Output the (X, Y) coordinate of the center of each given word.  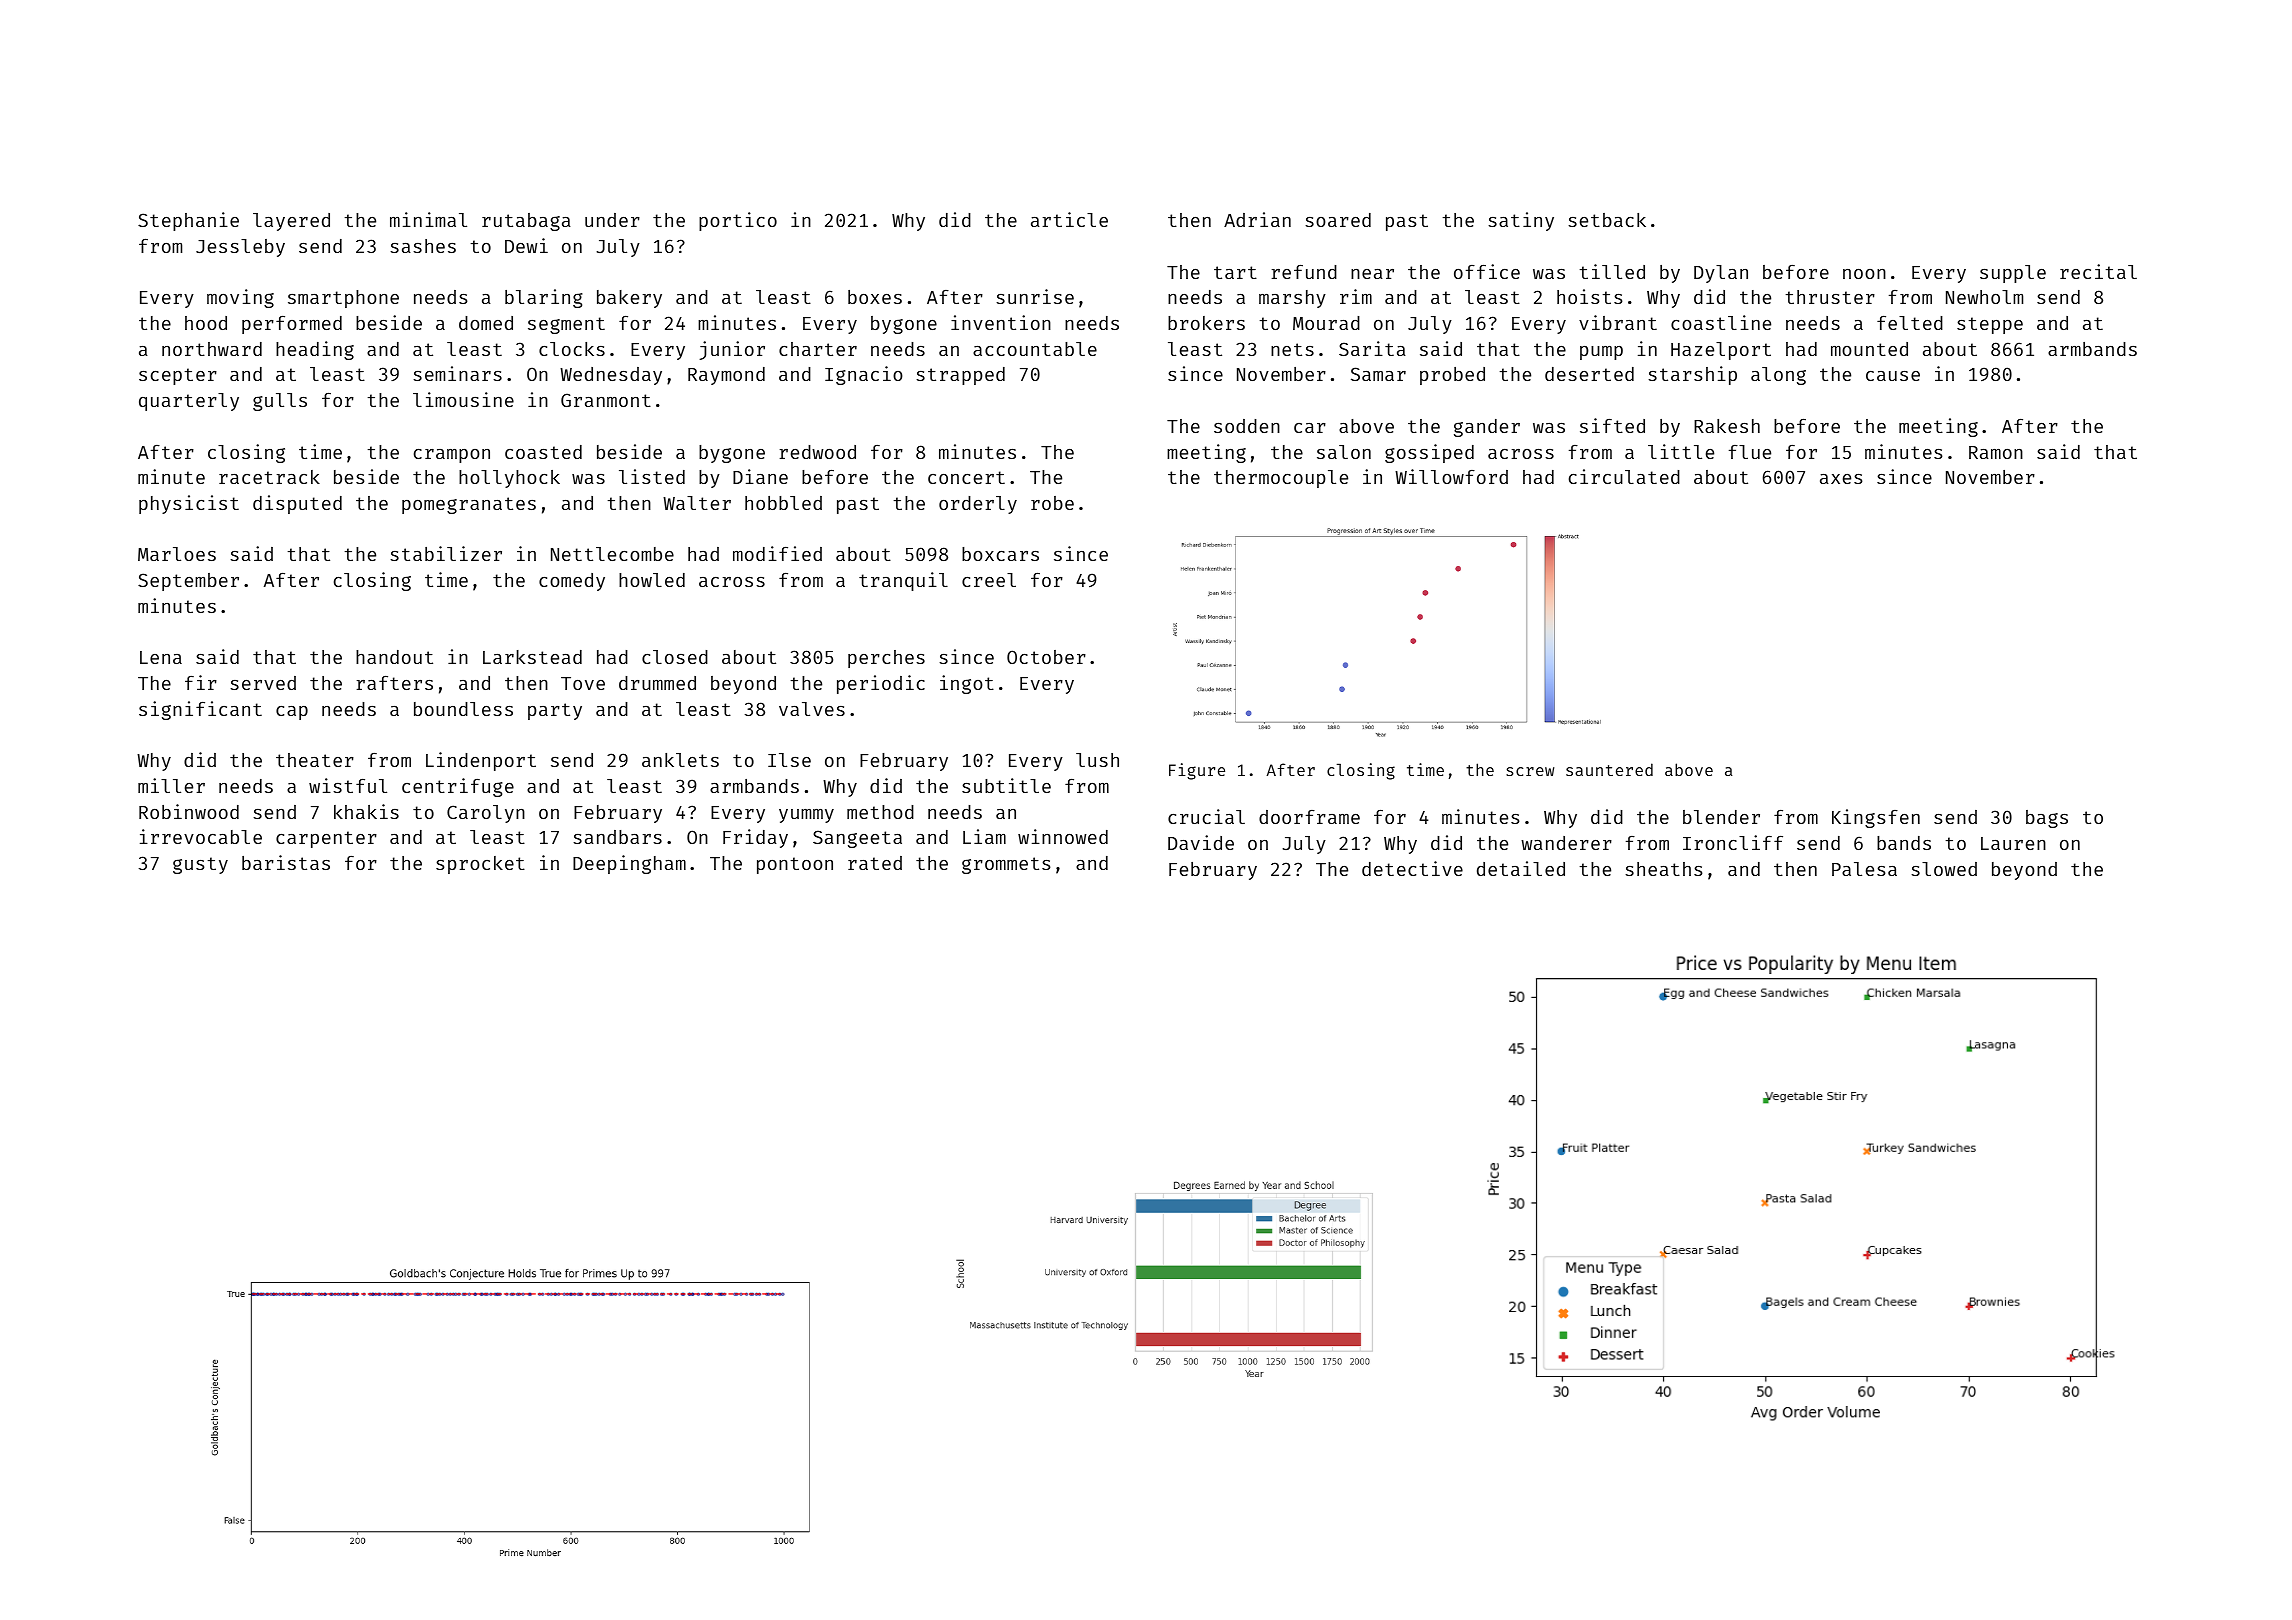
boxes (875, 297)
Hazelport (1721, 351)
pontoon (795, 865)
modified (777, 553)
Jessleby (240, 248)
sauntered (1609, 769)
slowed (1944, 869)
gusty (200, 865)
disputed (297, 504)
